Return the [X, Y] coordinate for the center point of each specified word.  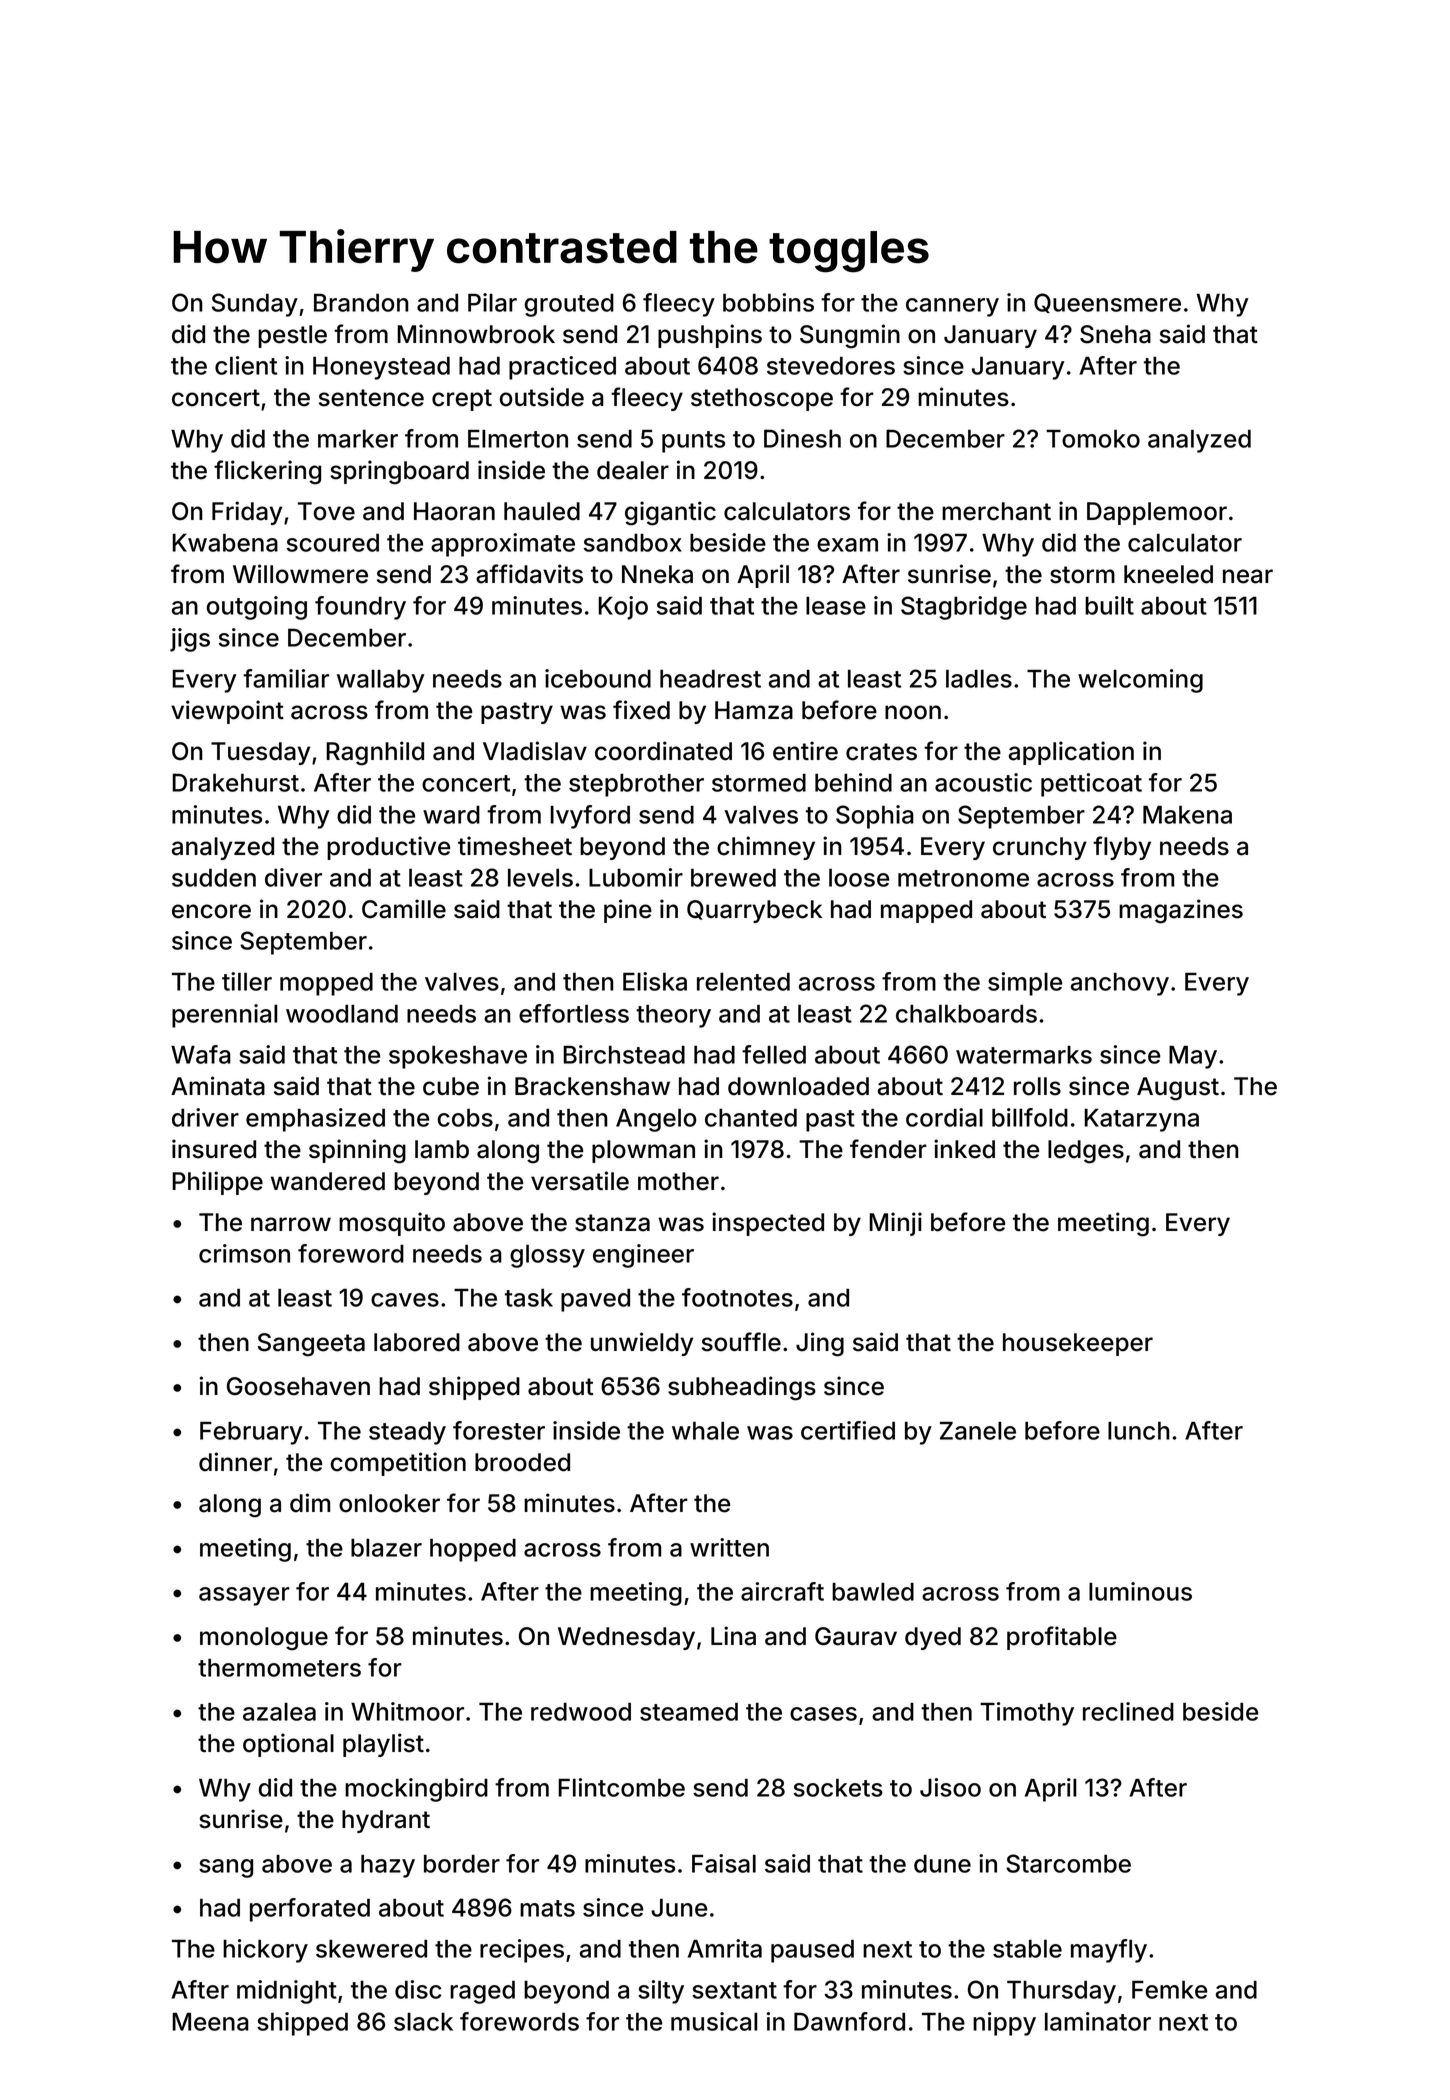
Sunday [255, 305]
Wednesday [626, 1638]
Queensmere [1107, 303]
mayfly [1109, 1951]
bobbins [768, 302]
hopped [473, 1550]
